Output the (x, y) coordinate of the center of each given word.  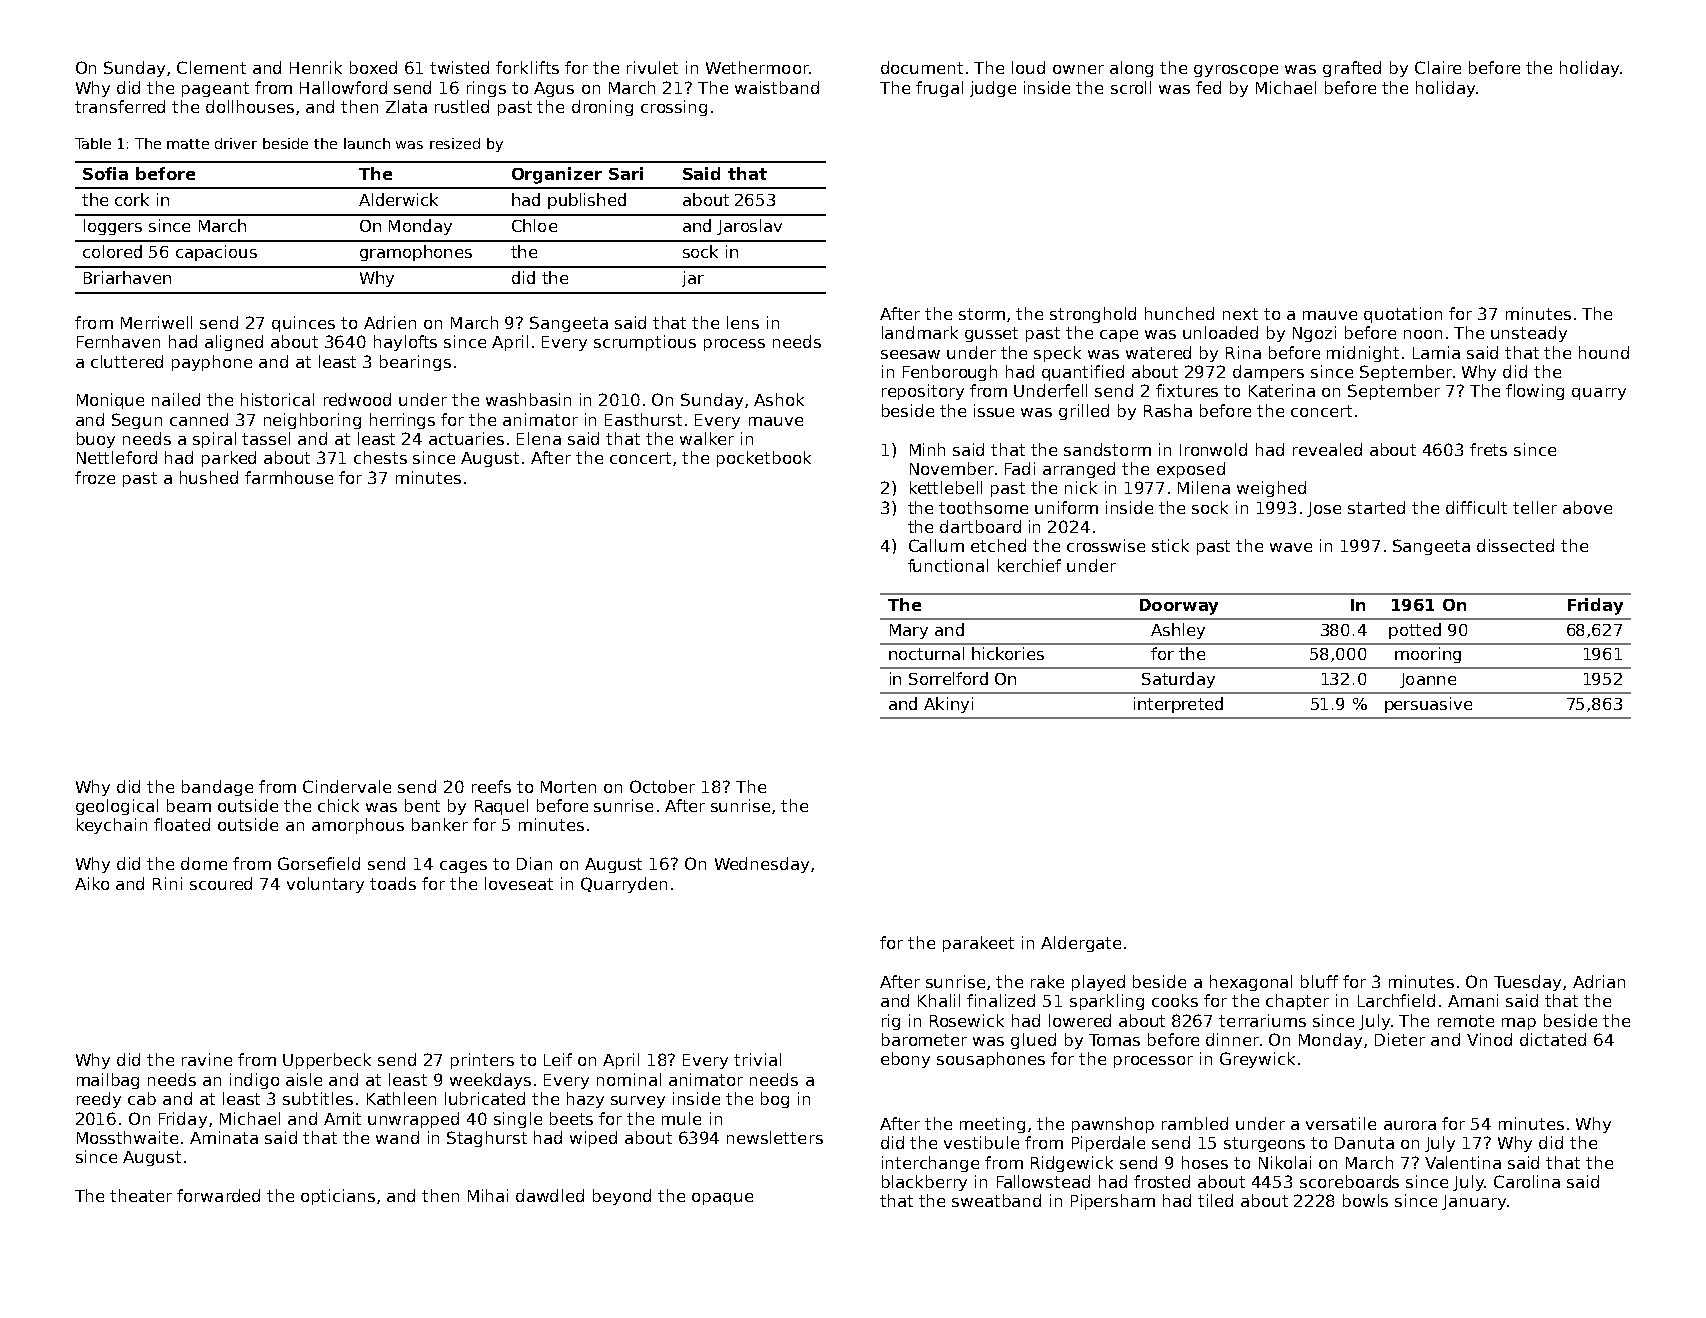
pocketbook (764, 459)
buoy (96, 440)
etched (998, 545)
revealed (1327, 449)
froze (95, 477)
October (662, 786)
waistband (777, 87)
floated (182, 824)
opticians (338, 1197)
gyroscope (1236, 71)
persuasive (1428, 705)
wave (1291, 547)
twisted (459, 67)
